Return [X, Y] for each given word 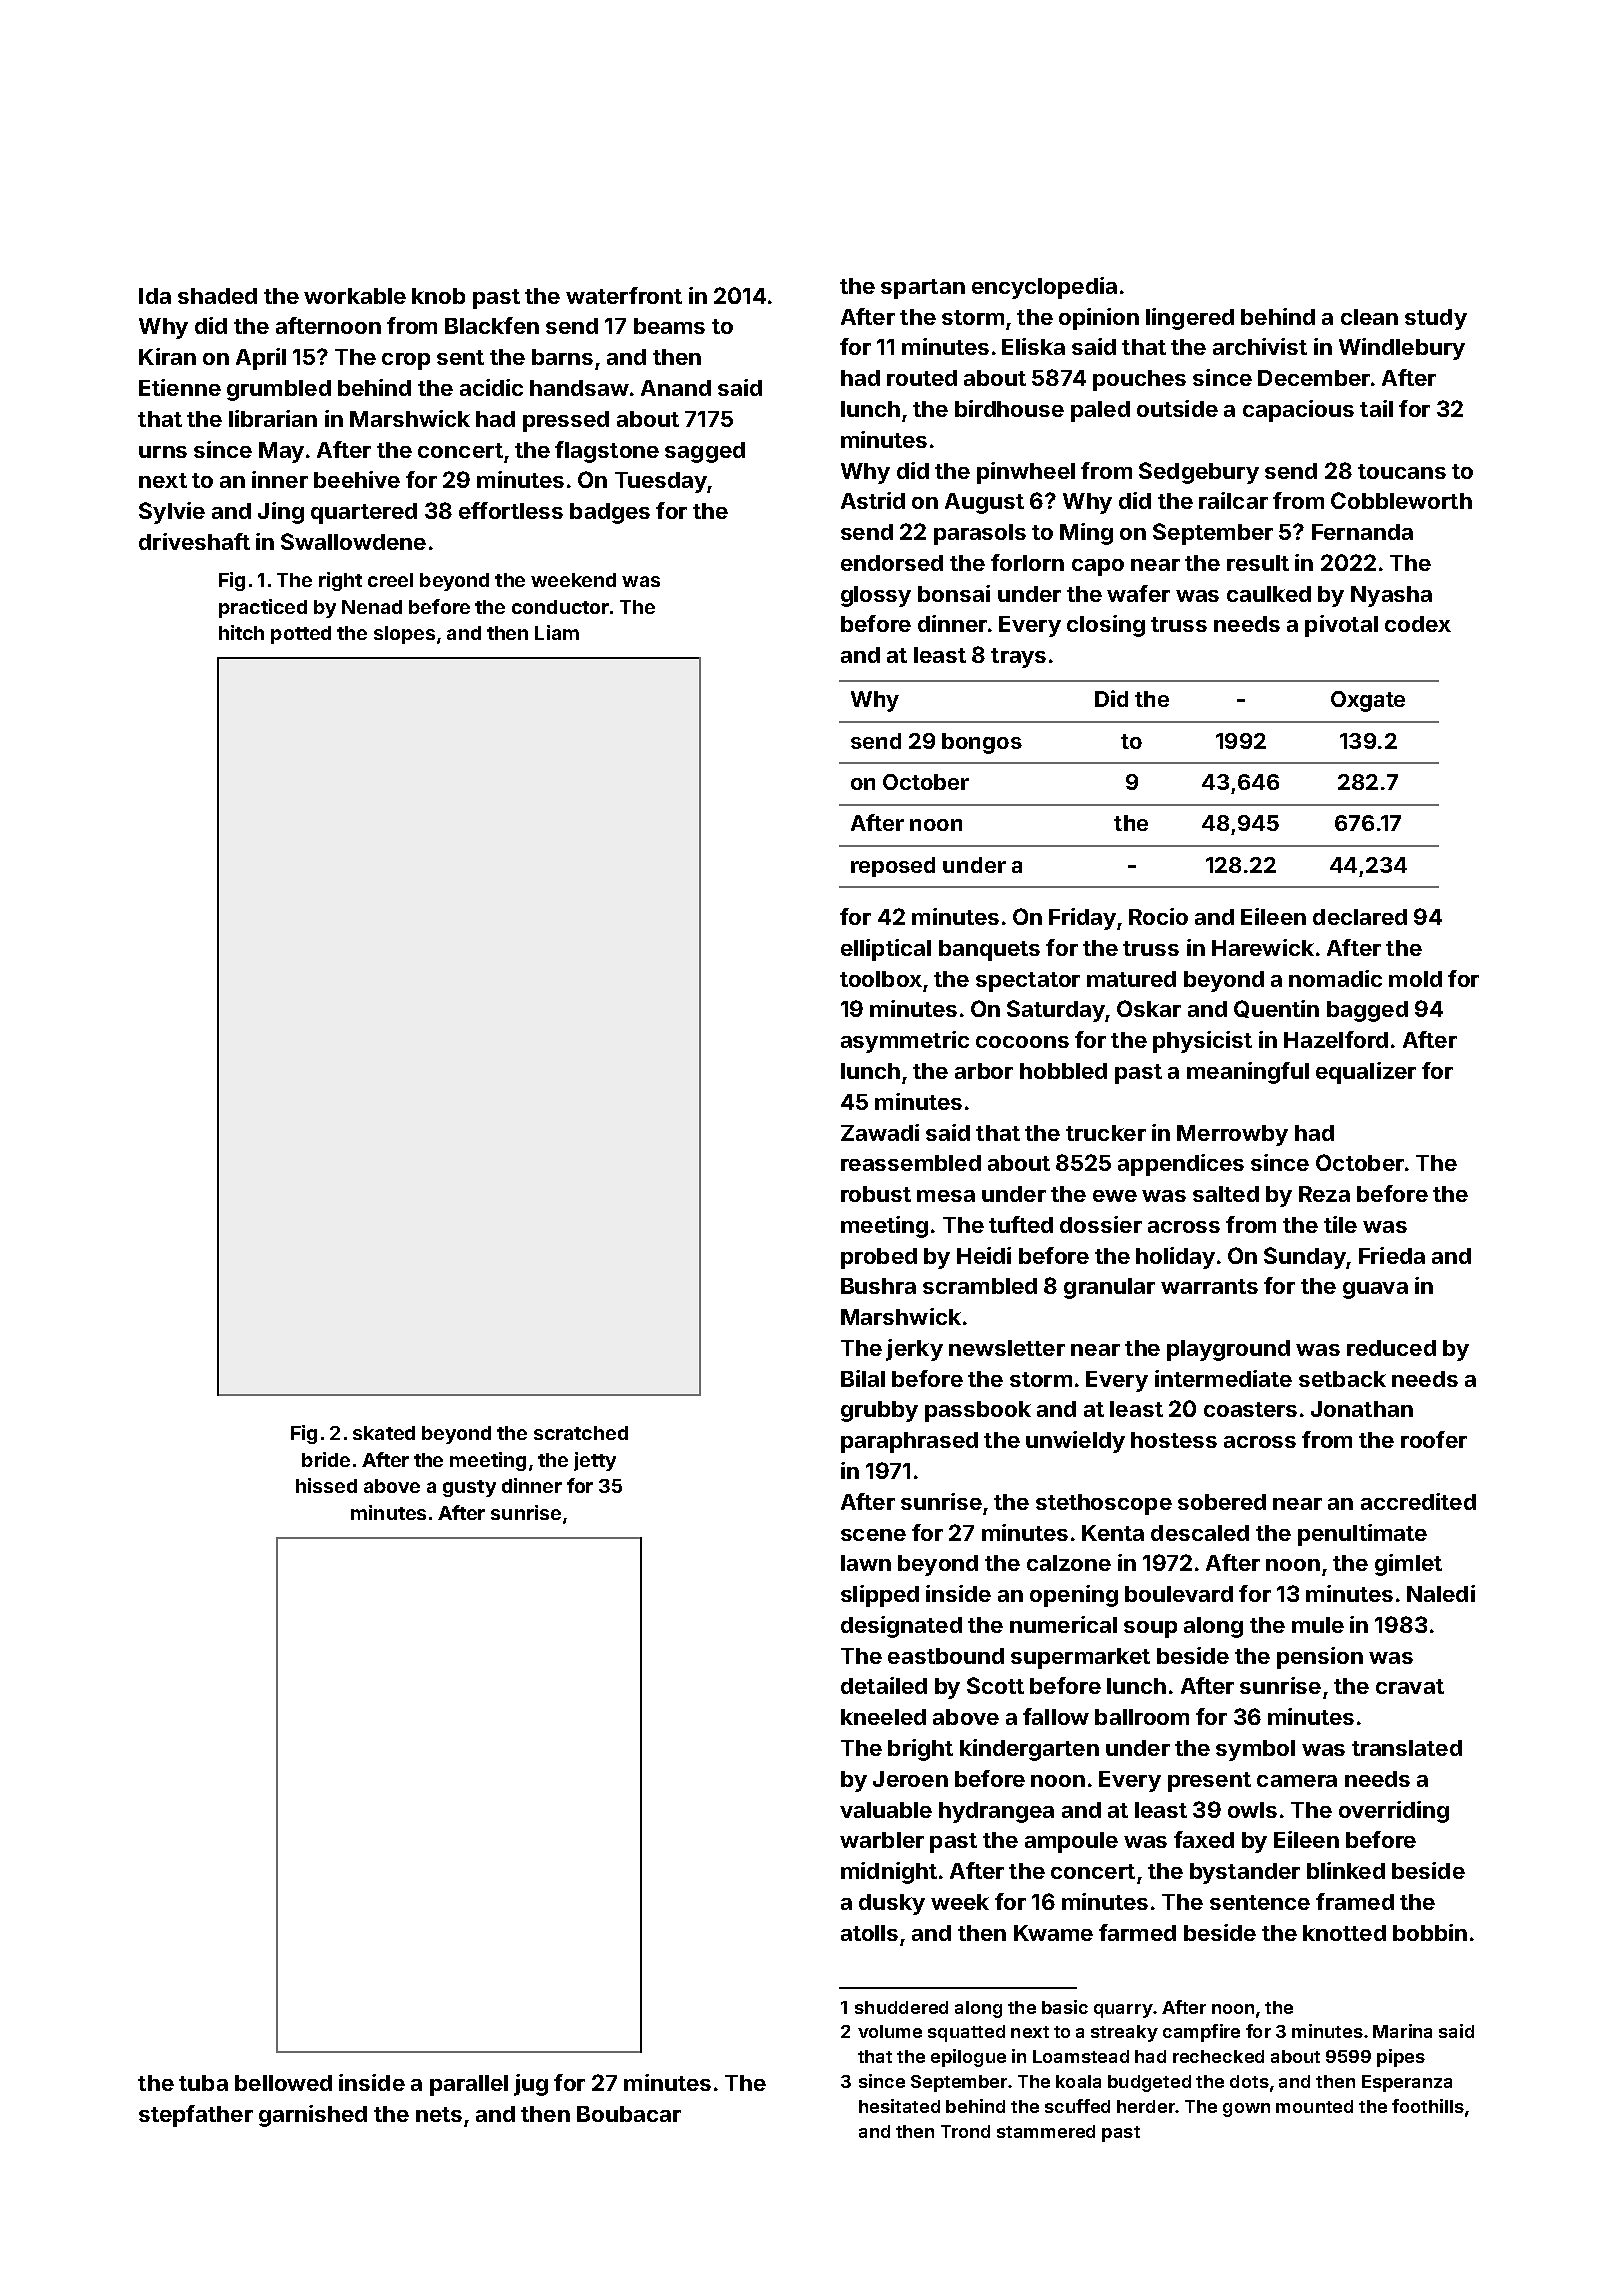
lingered [1190, 319]
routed [922, 378]
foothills [1428, 2106]
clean [1369, 317]
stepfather [196, 2116]
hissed [326, 1485]
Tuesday [661, 482]
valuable [886, 1810]
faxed [1204, 1839]
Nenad [372, 607]
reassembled [911, 1163]
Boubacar [629, 2114]
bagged [1367, 1011]
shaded [217, 296]
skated [384, 1433]
